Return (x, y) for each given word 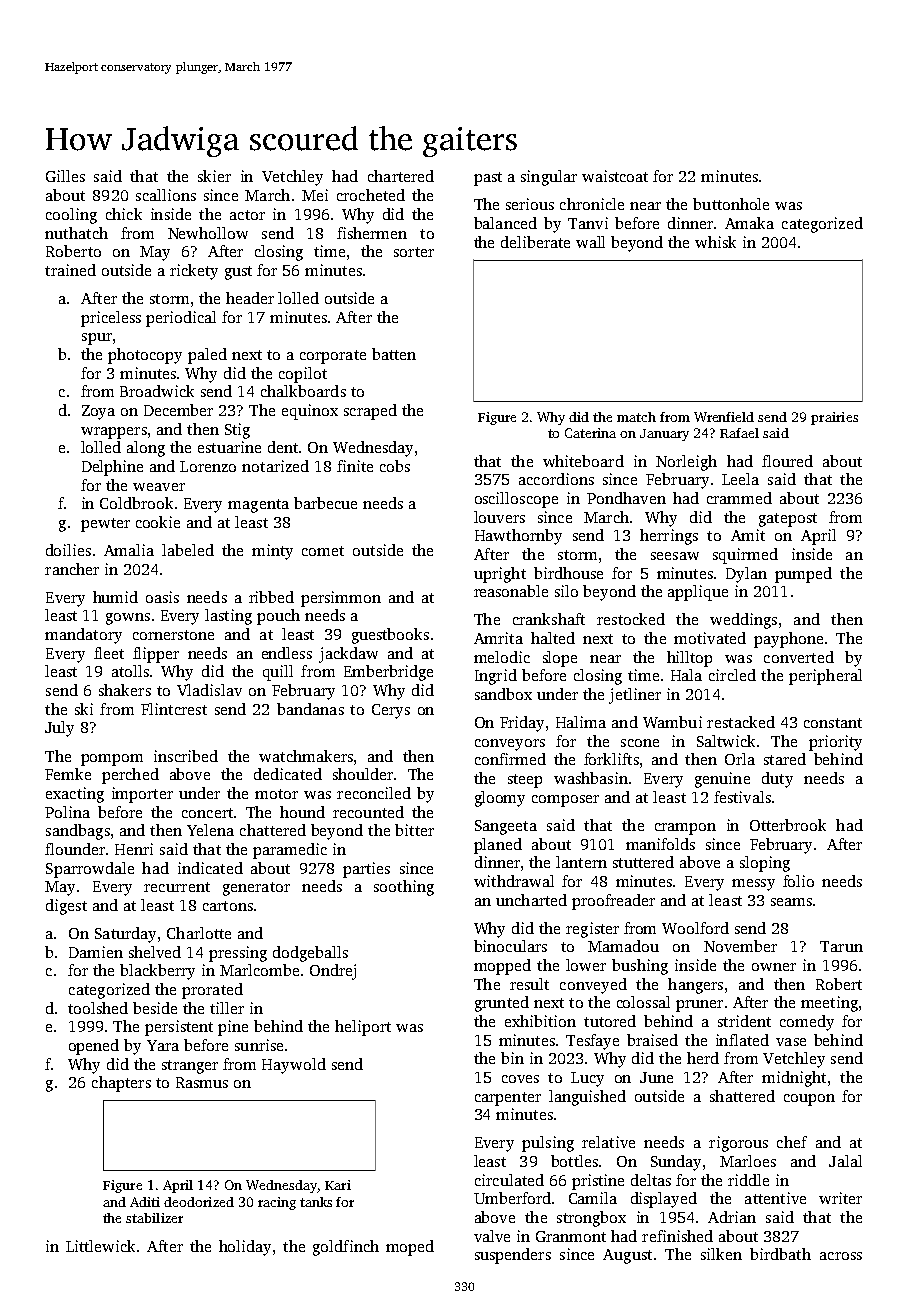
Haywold (294, 1066)
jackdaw (348, 655)
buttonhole (731, 204)
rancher (72, 569)
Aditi (145, 1202)
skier (214, 176)
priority (835, 743)
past (488, 179)
